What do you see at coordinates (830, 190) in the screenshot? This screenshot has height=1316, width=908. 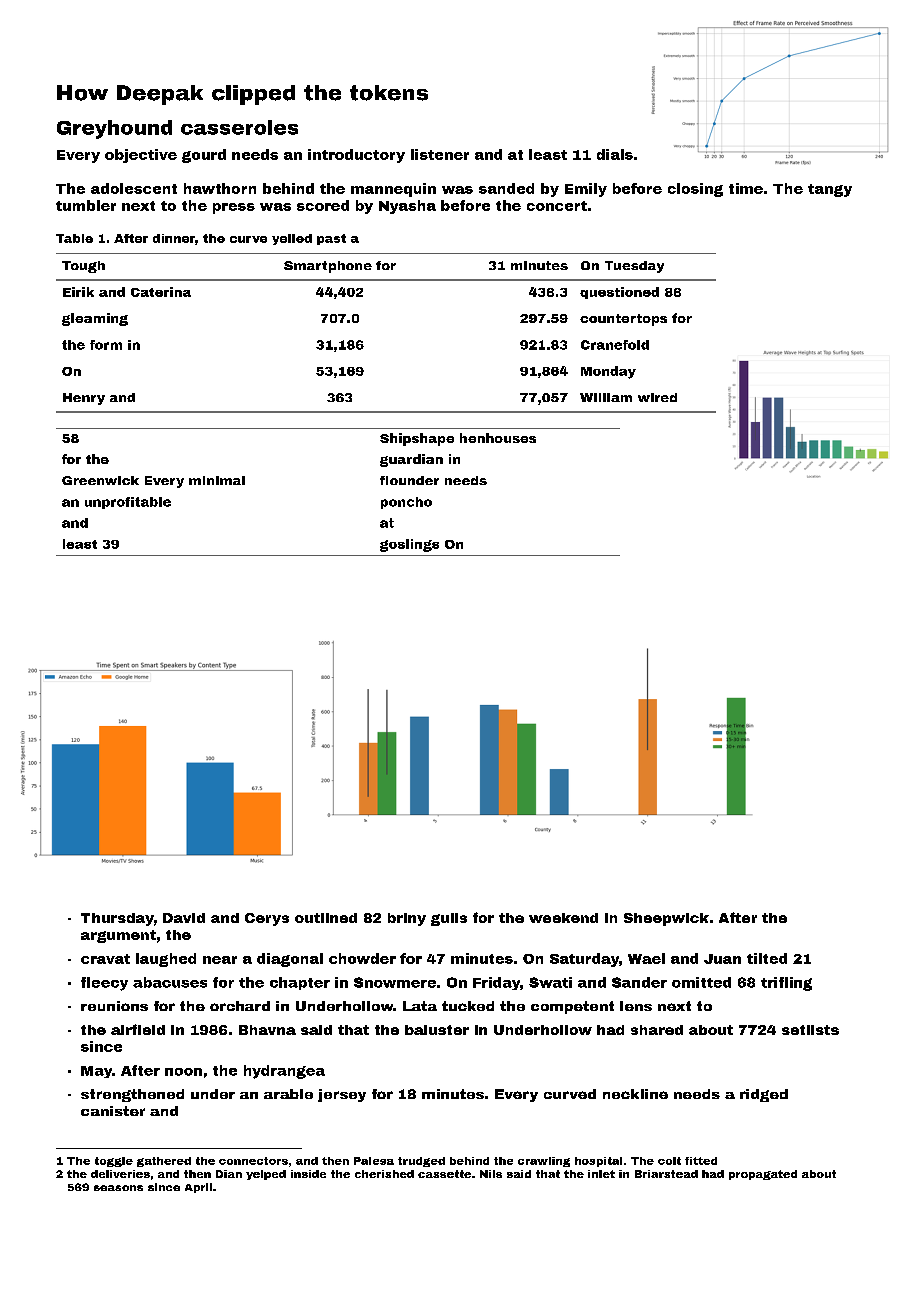 I see `tangy` at bounding box center [830, 190].
